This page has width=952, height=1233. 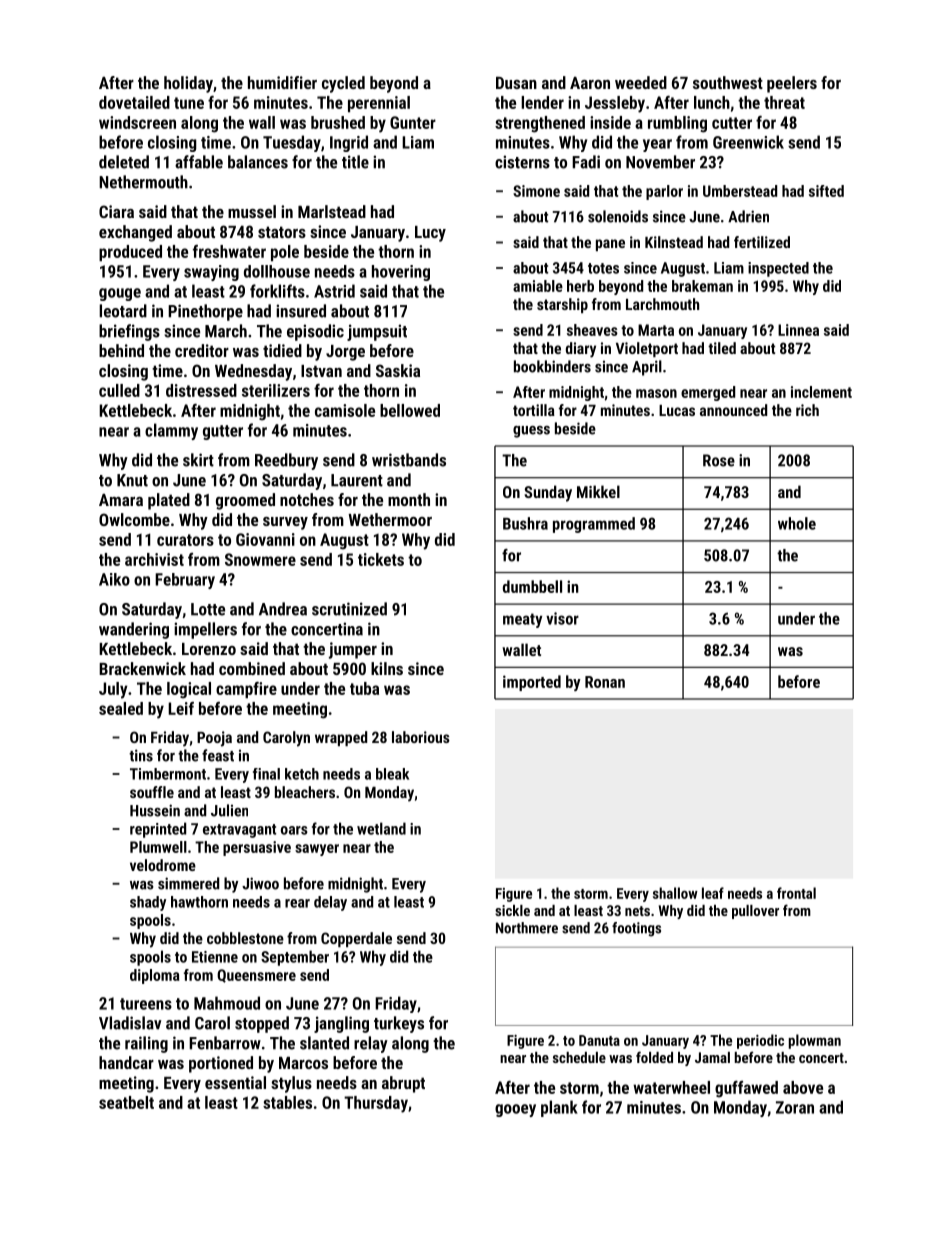 What do you see at coordinates (292, 143) in the page?
I see `Tuesday` at bounding box center [292, 143].
